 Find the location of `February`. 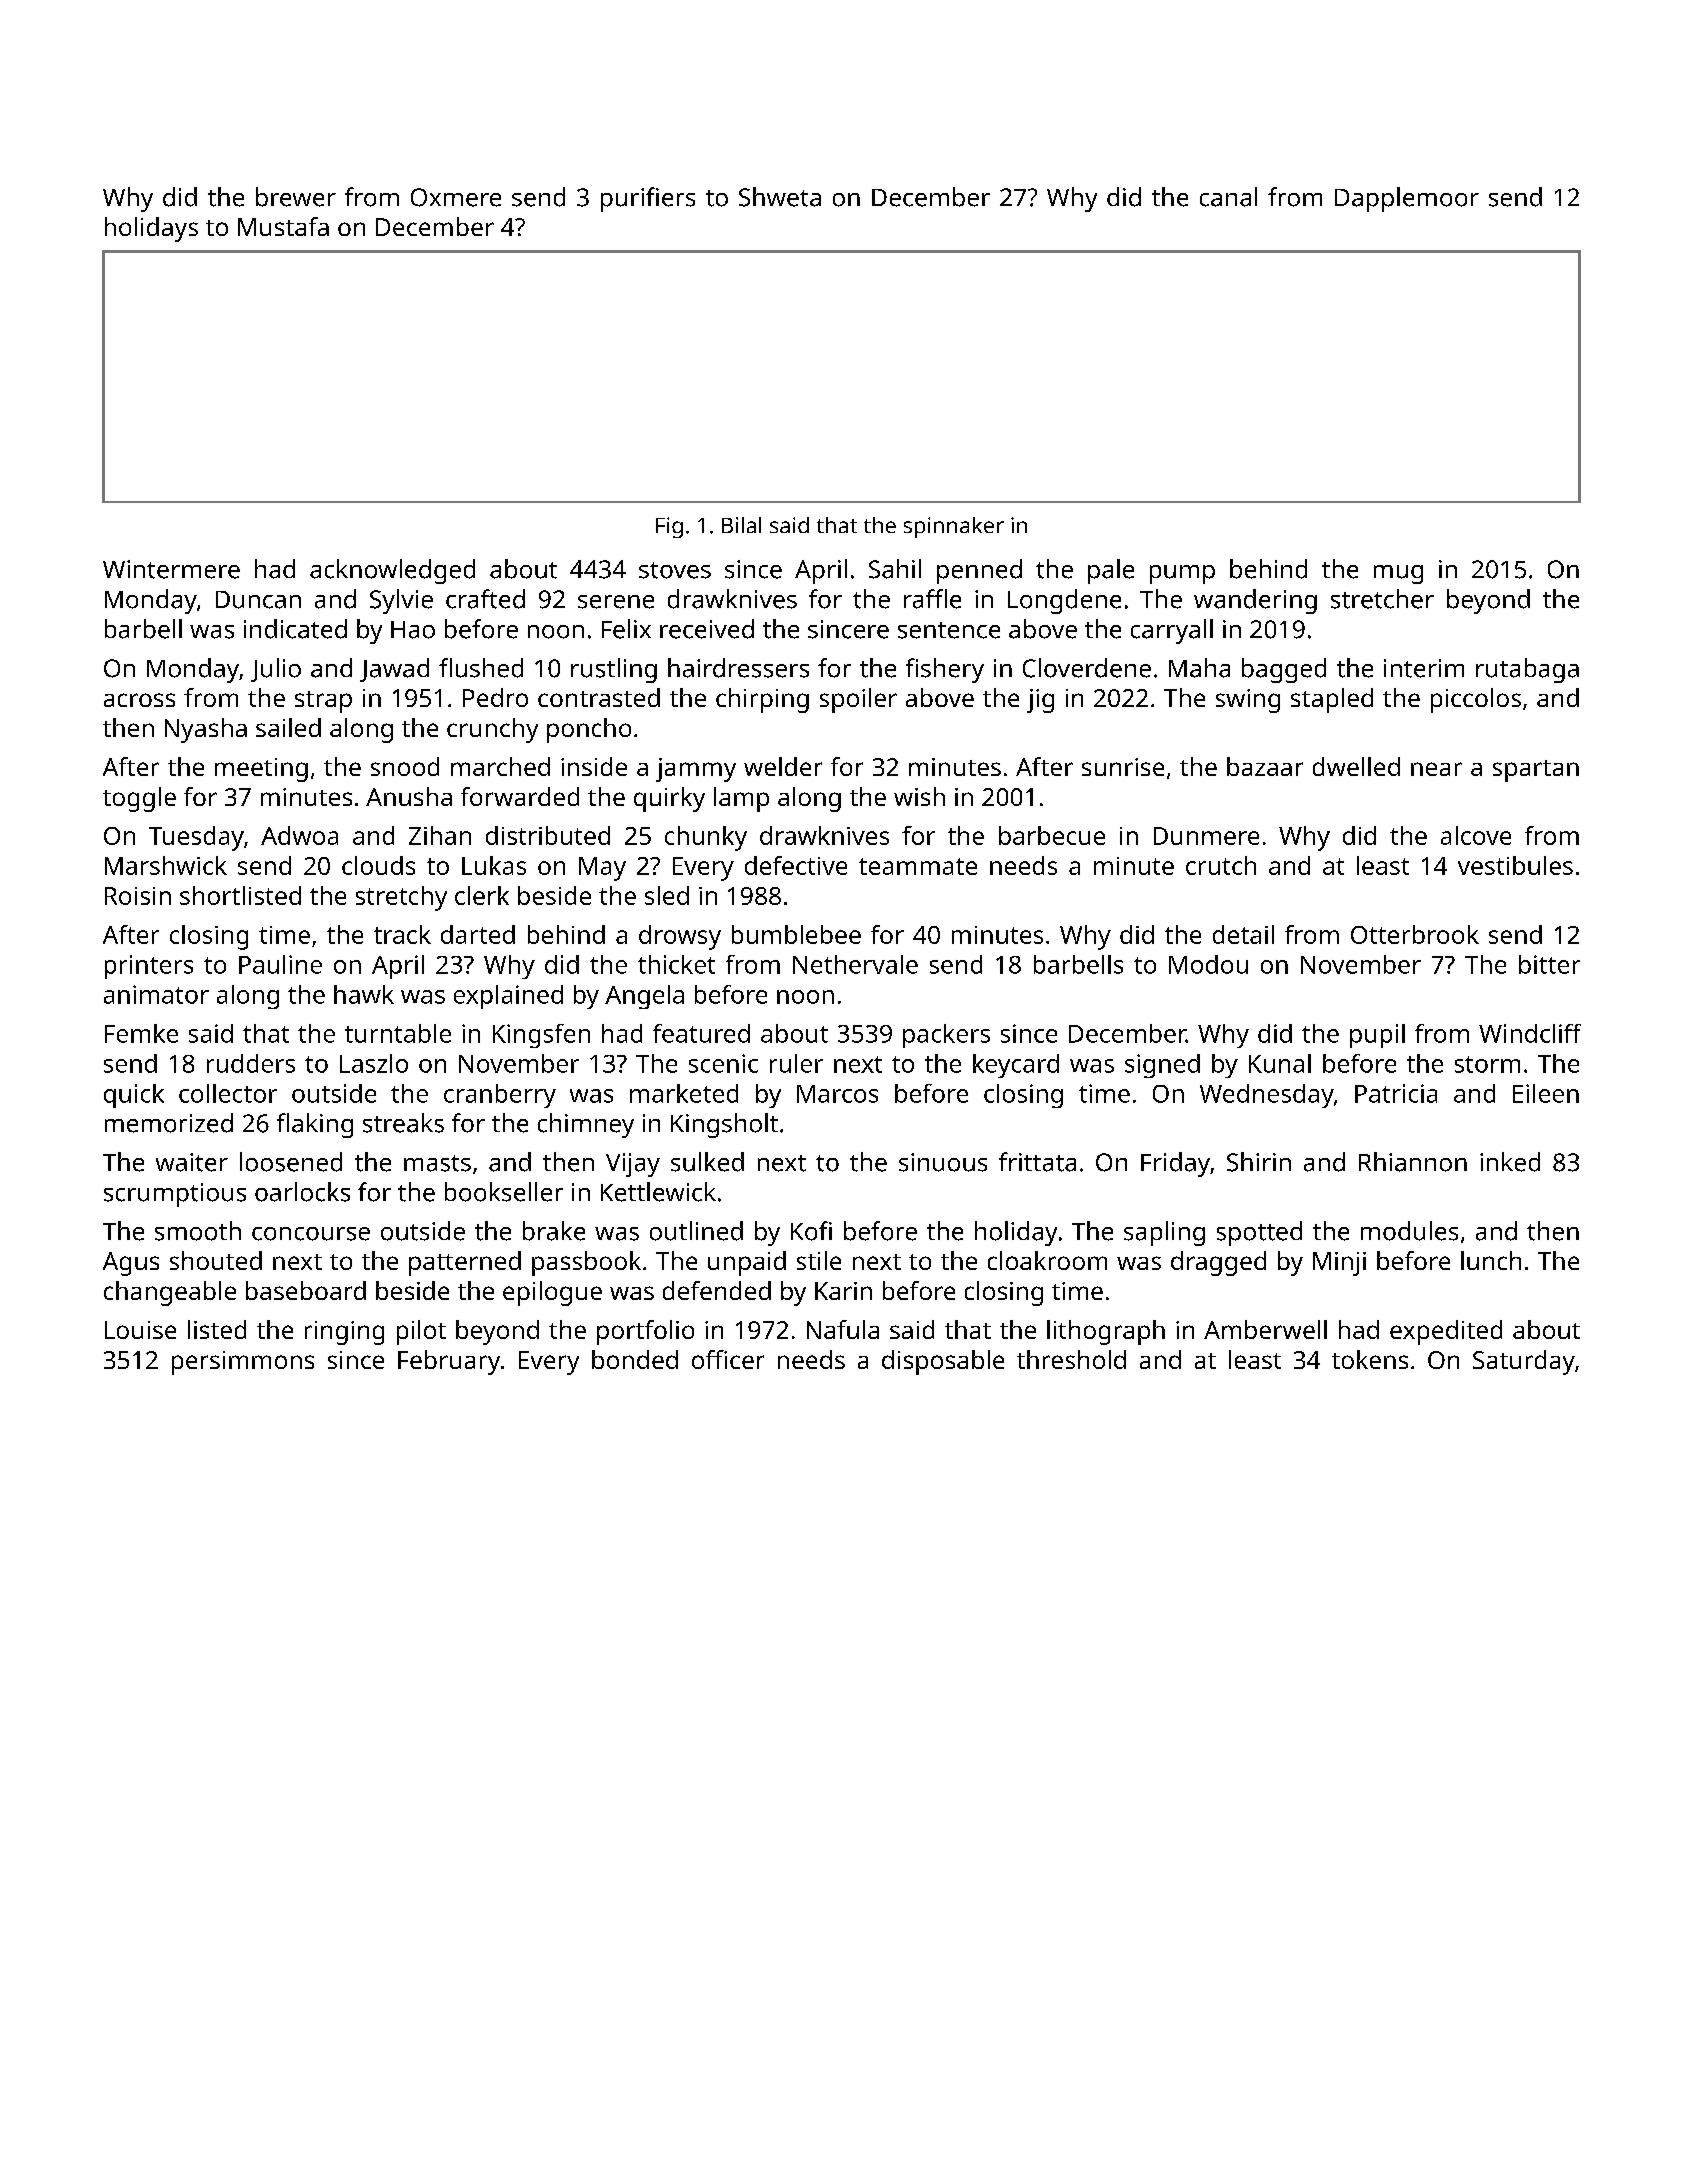

February is located at coordinates (449, 1362).
